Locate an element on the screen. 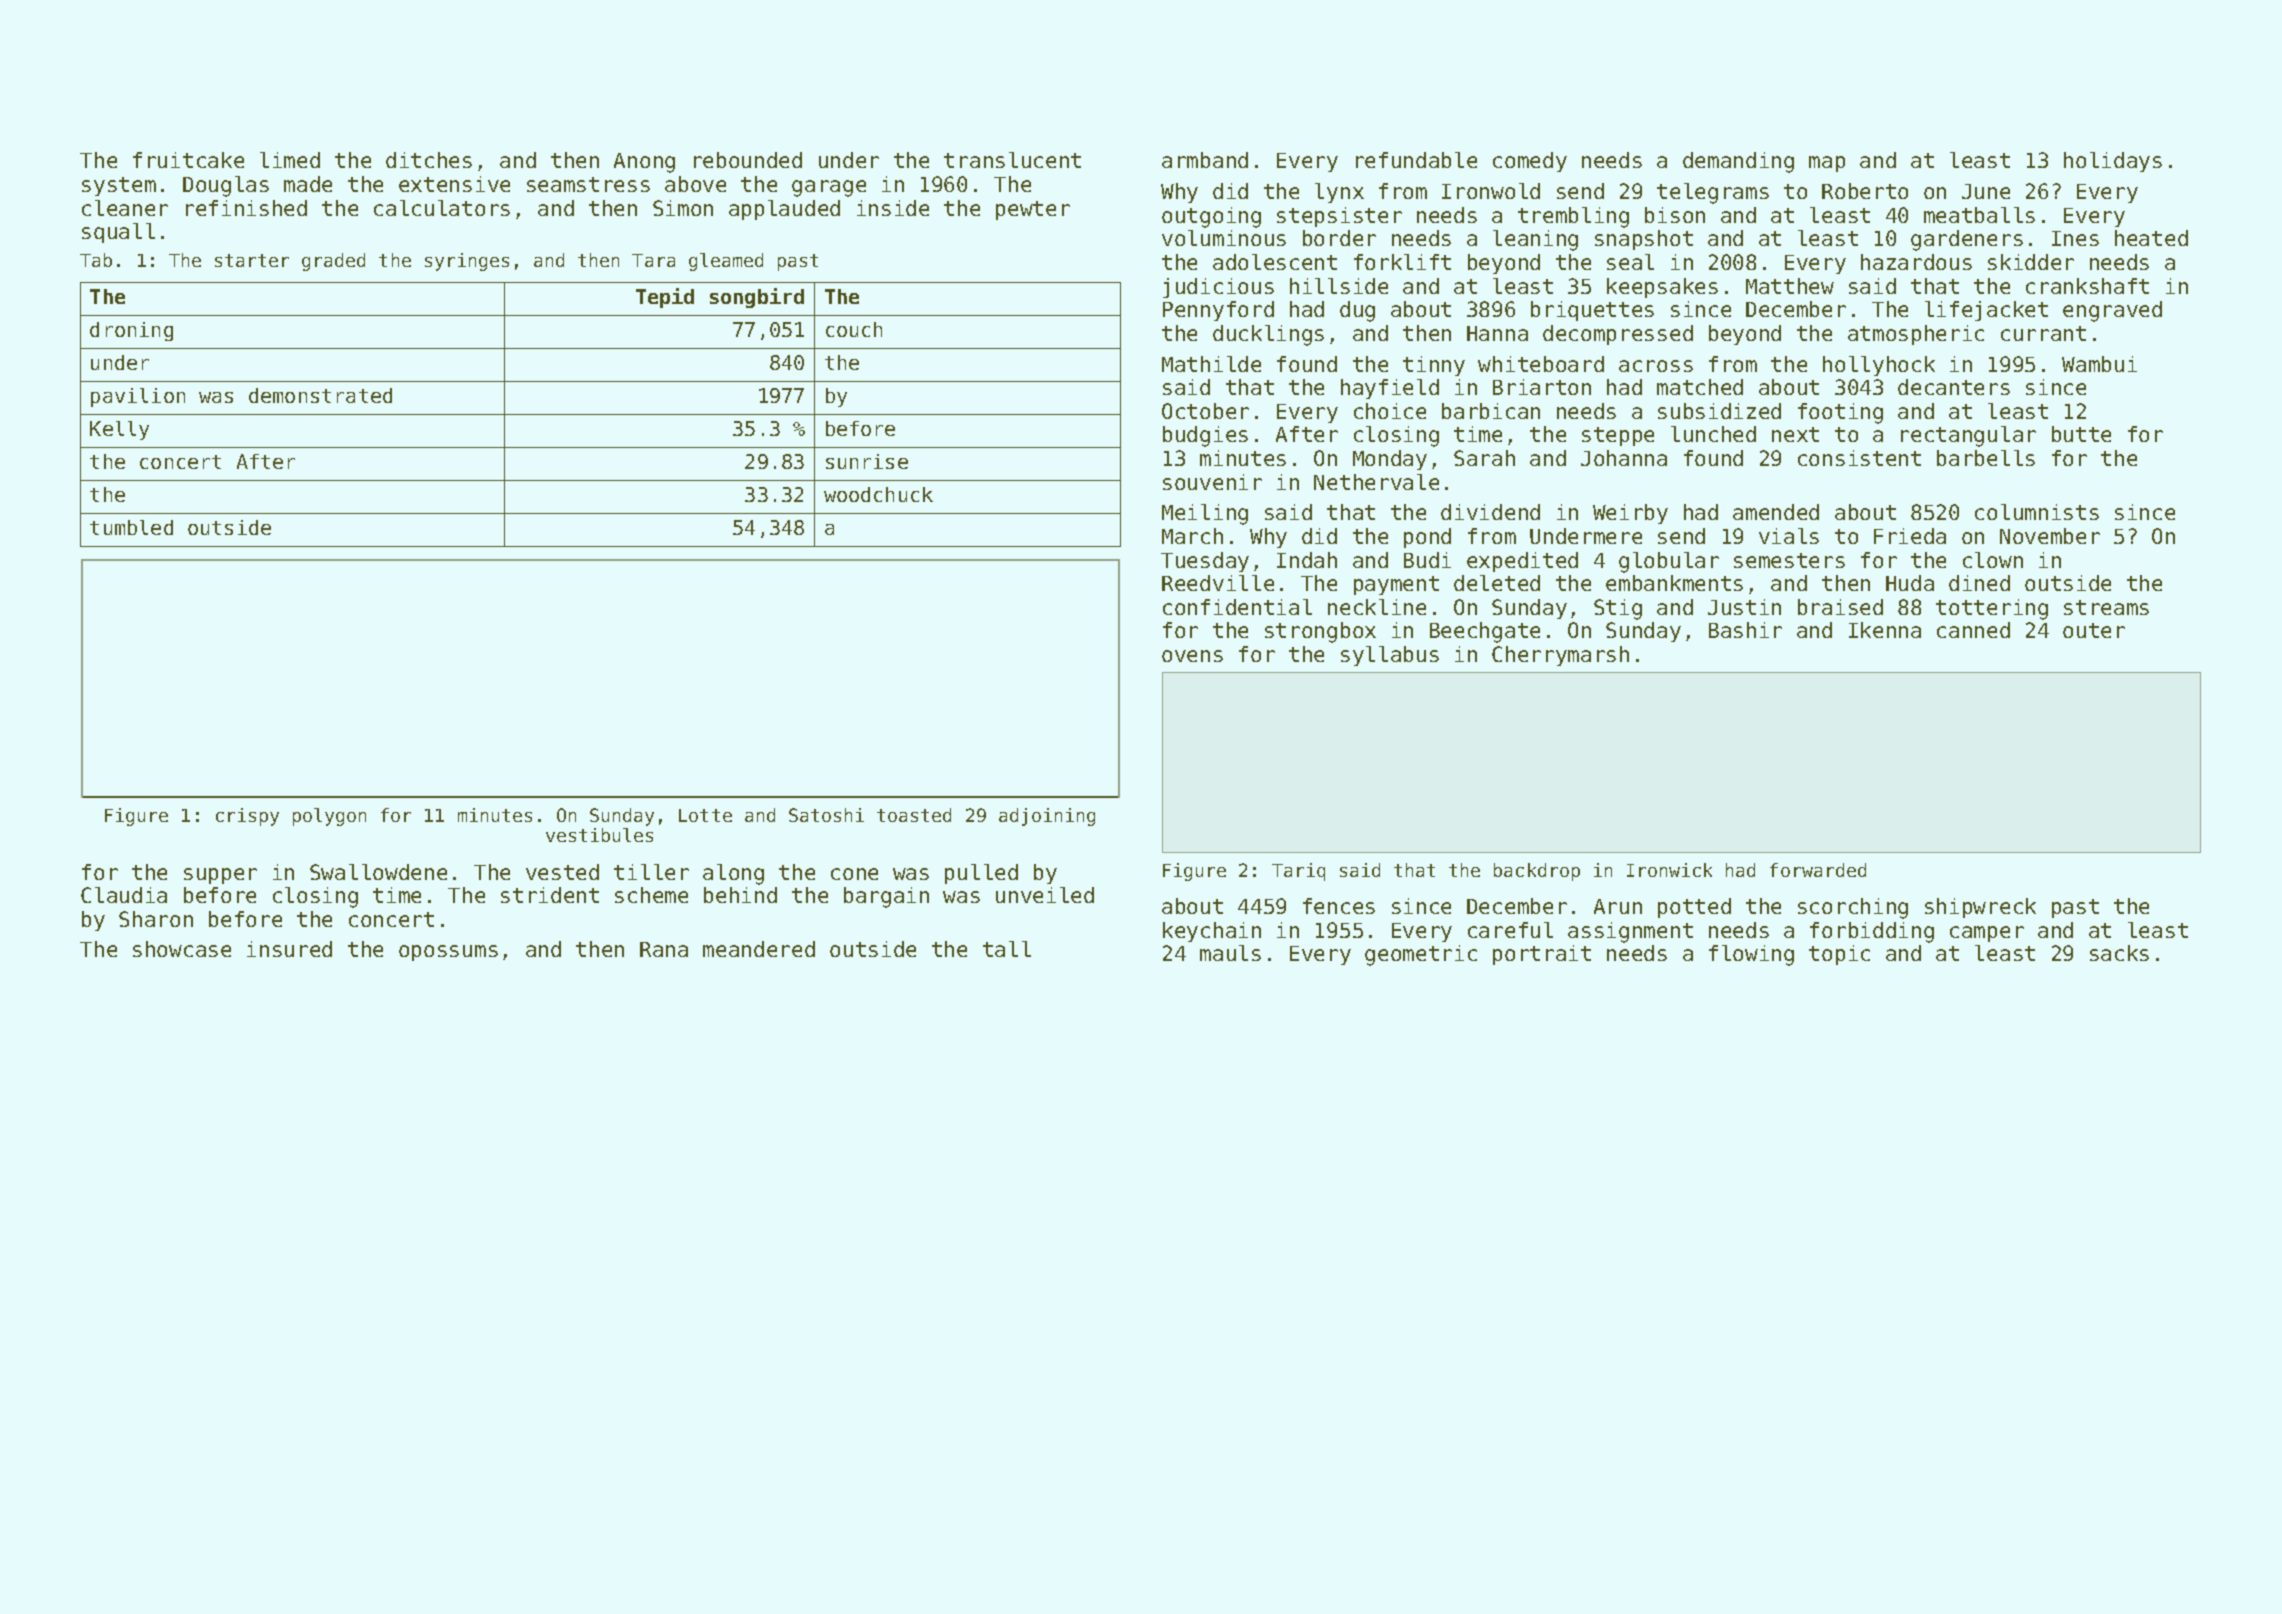 This screenshot has height=1614, width=2282. droning is located at coordinates (131, 331).
